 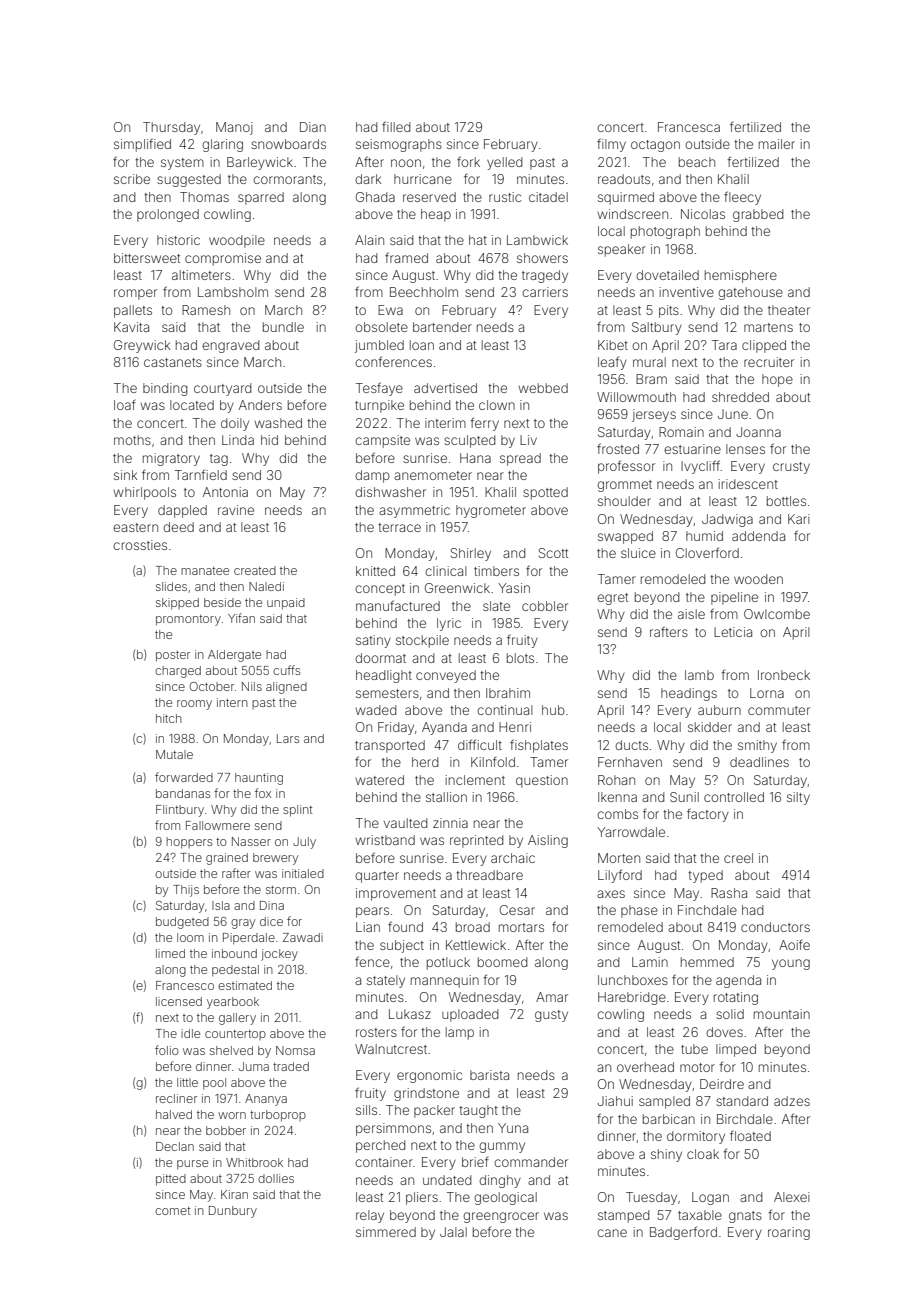 What do you see at coordinates (396, 126) in the screenshot?
I see `filled` at bounding box center [396, 126].
